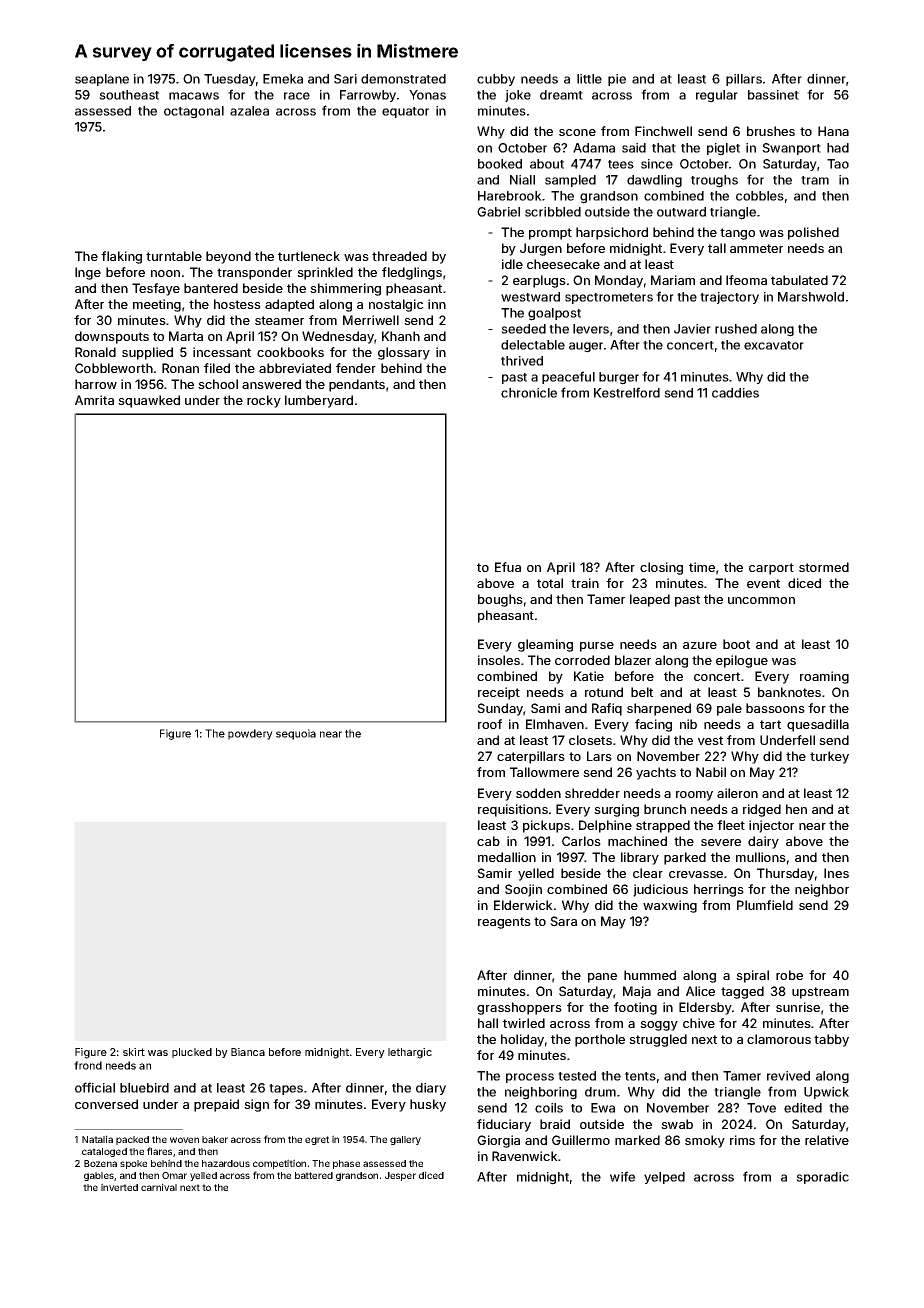 Image resolution: width=924 pixels, height=1308 pixels. What do you see at coordinates (499, 660) in the screenshot?
I see `insoles` at bounding box center [499, 660].
